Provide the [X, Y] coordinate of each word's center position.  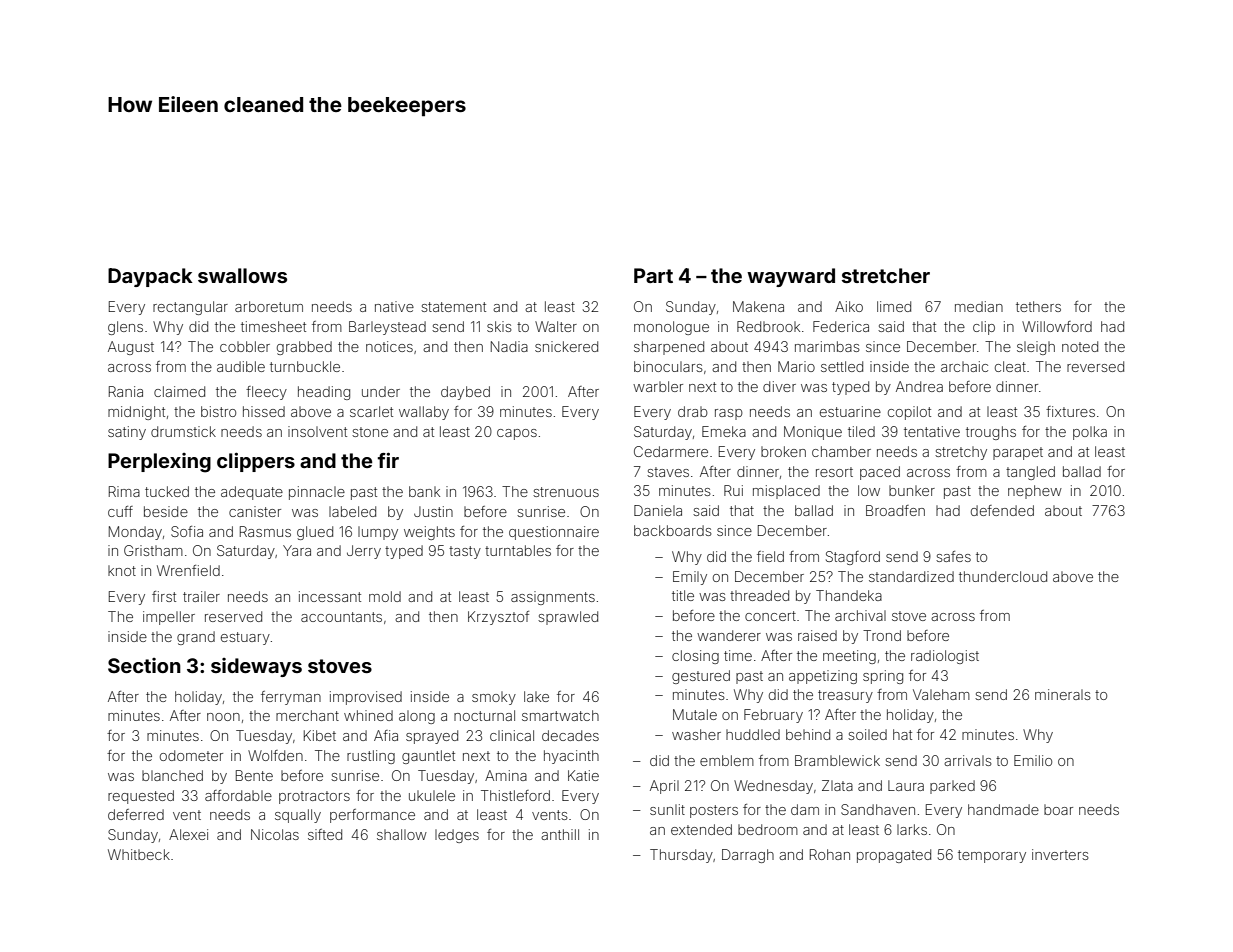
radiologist [945, 657]
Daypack [150, 277]
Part [653, 275]
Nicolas [275, 834]
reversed [1095, 366]
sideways [256, 667]
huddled [753, 734]
